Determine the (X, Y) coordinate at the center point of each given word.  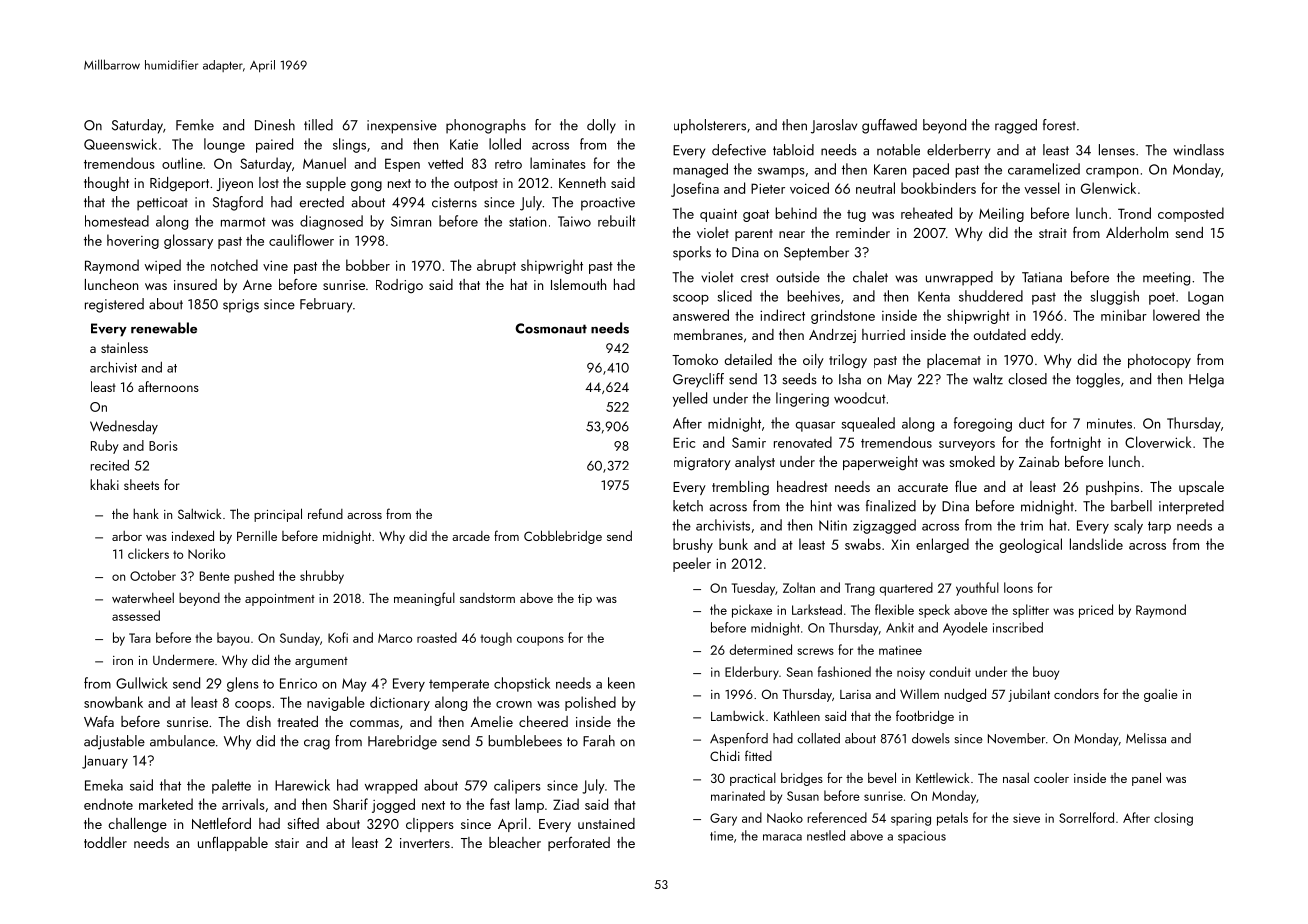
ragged (1016, 126)
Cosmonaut (551, 328)
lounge (224, 145)
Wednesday (124, 427)
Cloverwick (1158, 442)
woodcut (860, 398)
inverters (425, 843)
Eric (684, 442)
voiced (809, 188)
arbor (127, 536)
